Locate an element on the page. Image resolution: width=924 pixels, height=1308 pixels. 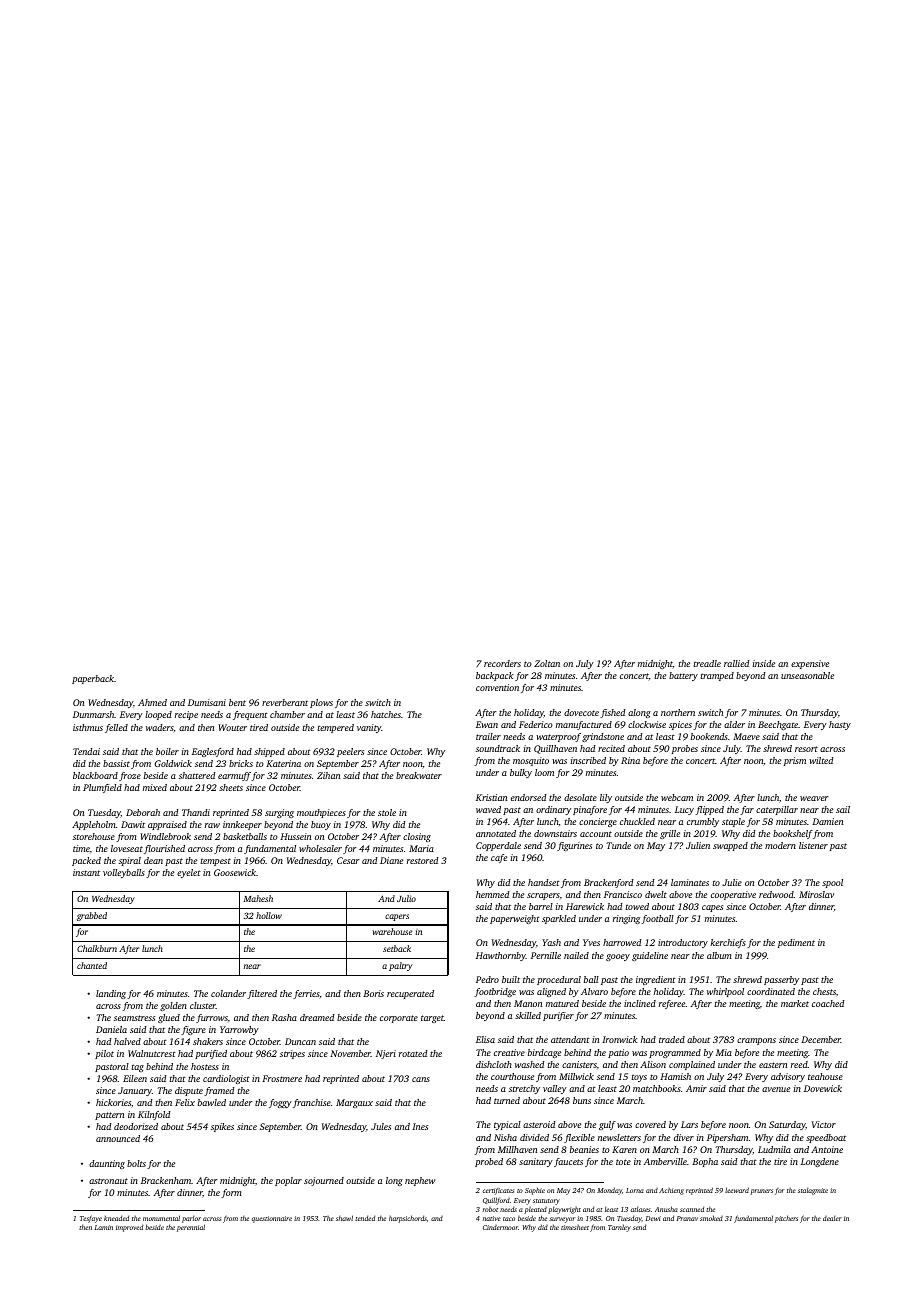
paperback is located at coordinates (93, 679).
